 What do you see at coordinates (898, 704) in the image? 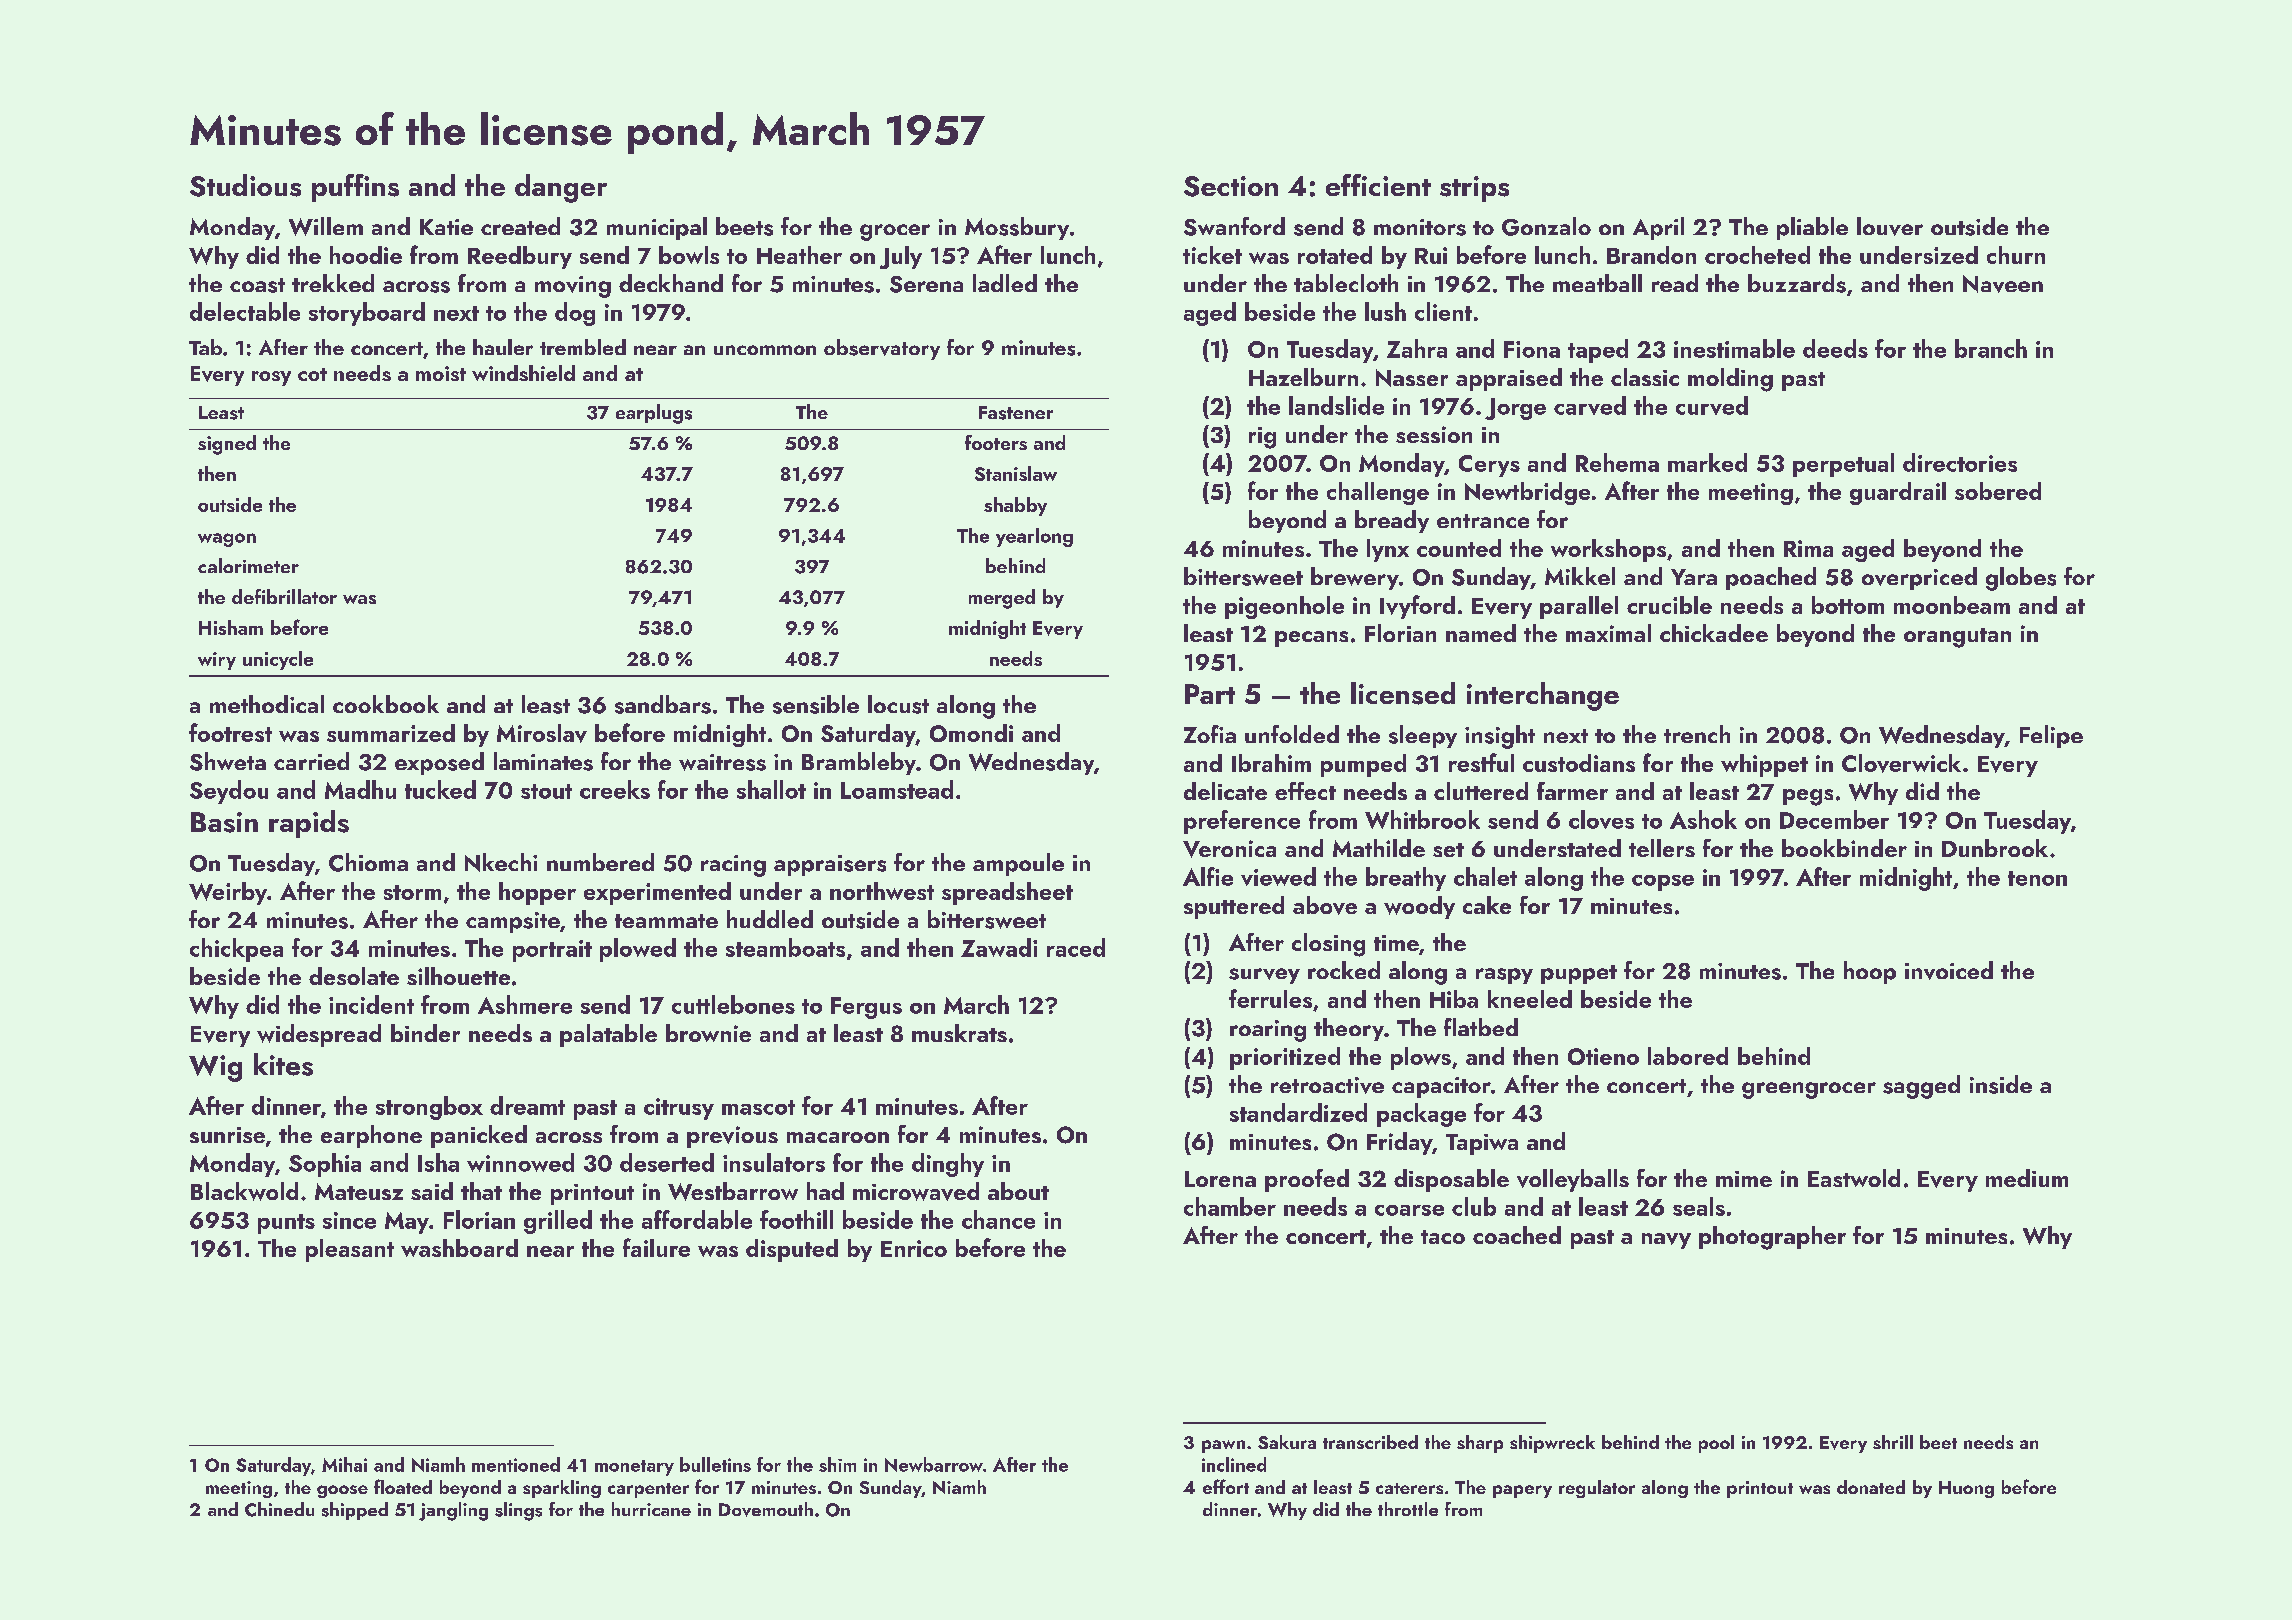
I see `locust` at bounding box center [898, 704].
